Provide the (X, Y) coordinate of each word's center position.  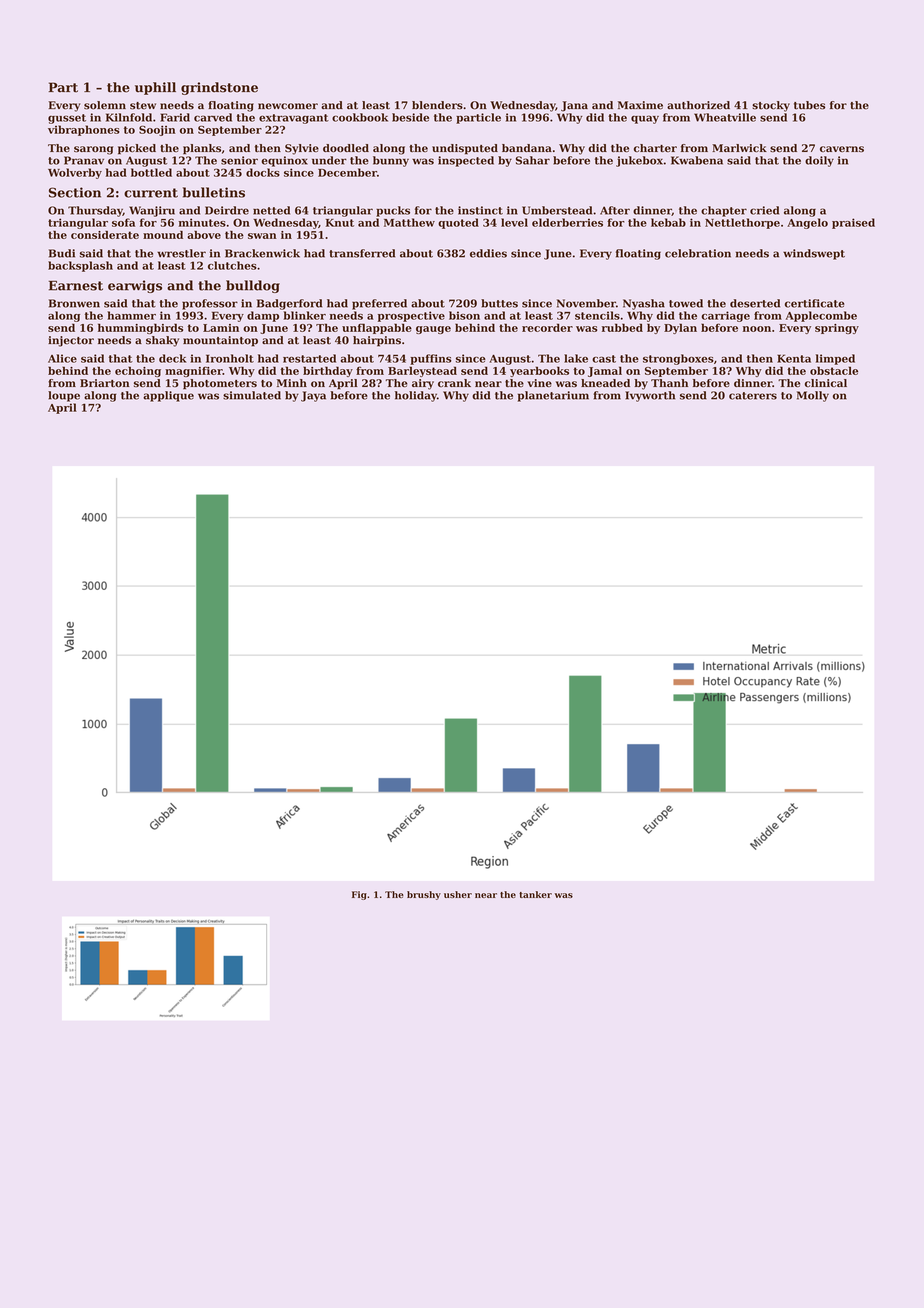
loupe (64, 396)
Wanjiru (152, 211)
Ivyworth (650, 396)
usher (458, 894)
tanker (535, 894)
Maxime (640, 105)
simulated (252, 395)
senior (239, 160)
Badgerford (289, 304)
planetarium (553, 396)
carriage (726, 316)
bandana (527, 148)
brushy (424, 895)
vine (539, 383)
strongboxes (678, 359)
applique (168, 396)
